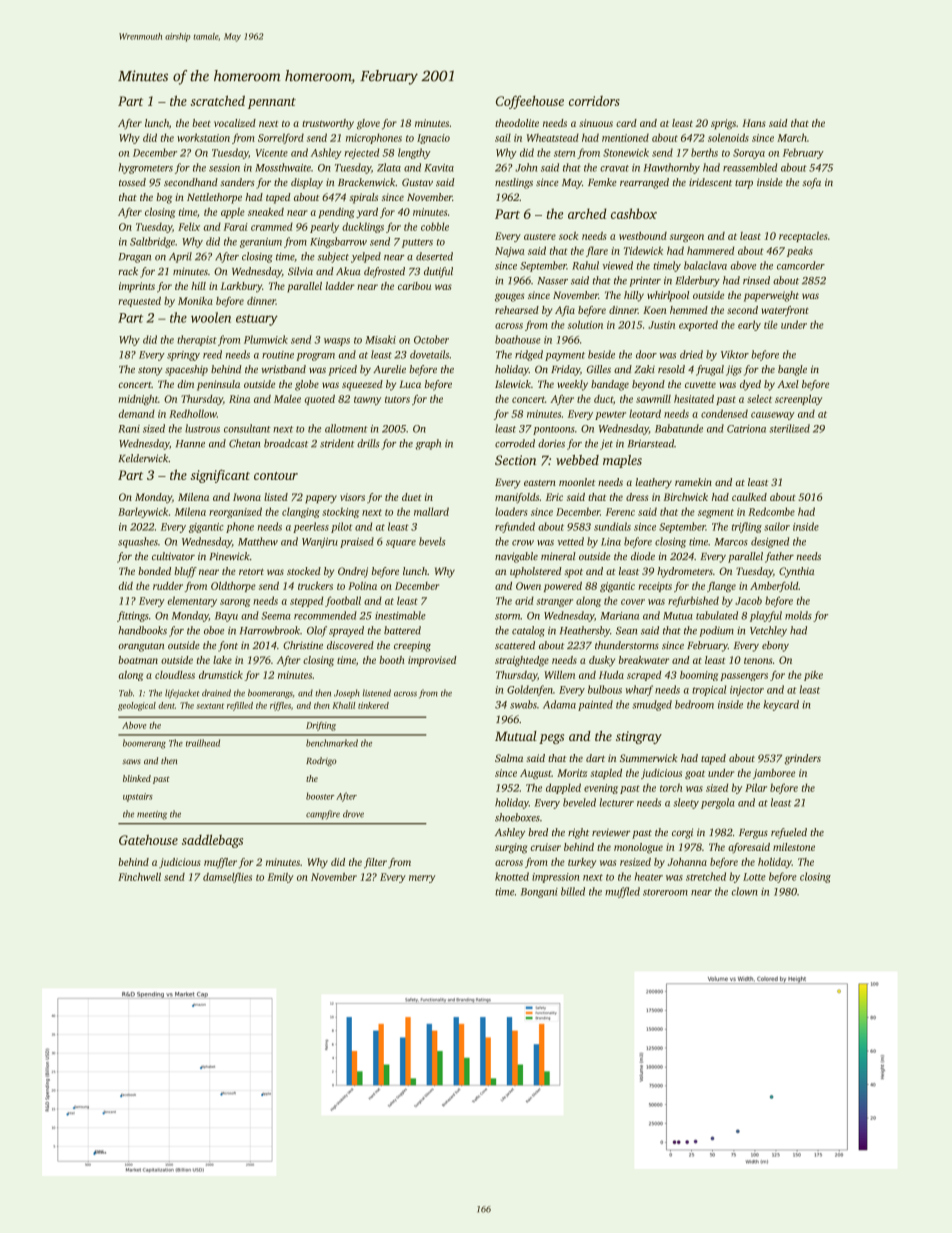  Describe the element at coordinates (771, 511) in the screenshot. I see `Redcombe` at that location.
